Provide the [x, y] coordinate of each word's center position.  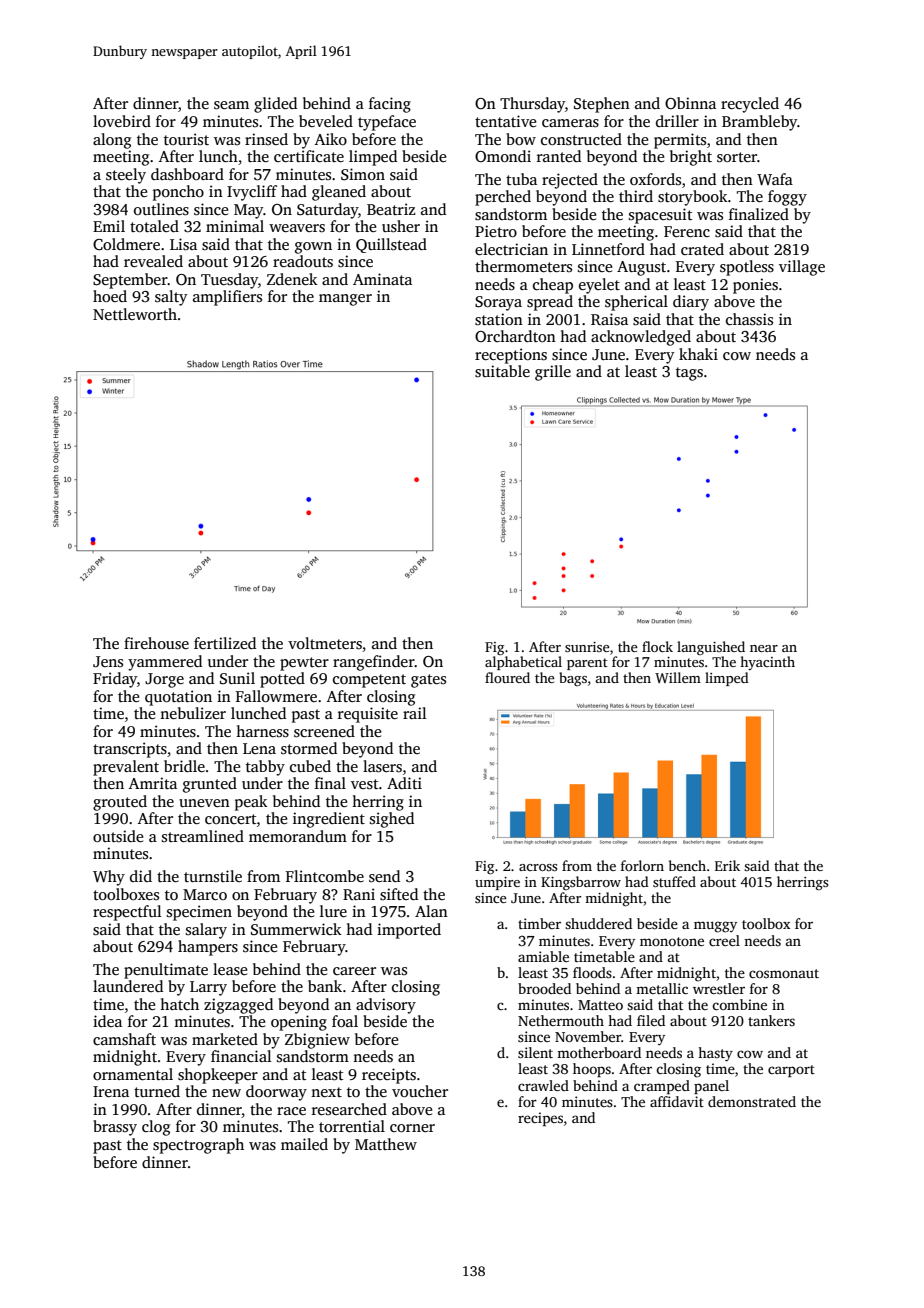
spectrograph [198, 1146]
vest [365, 784]
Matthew [386, 1144]
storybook [693, 198]
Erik [727, 865]
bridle [184, 766]
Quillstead [391, 245]
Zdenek [292, 279]
